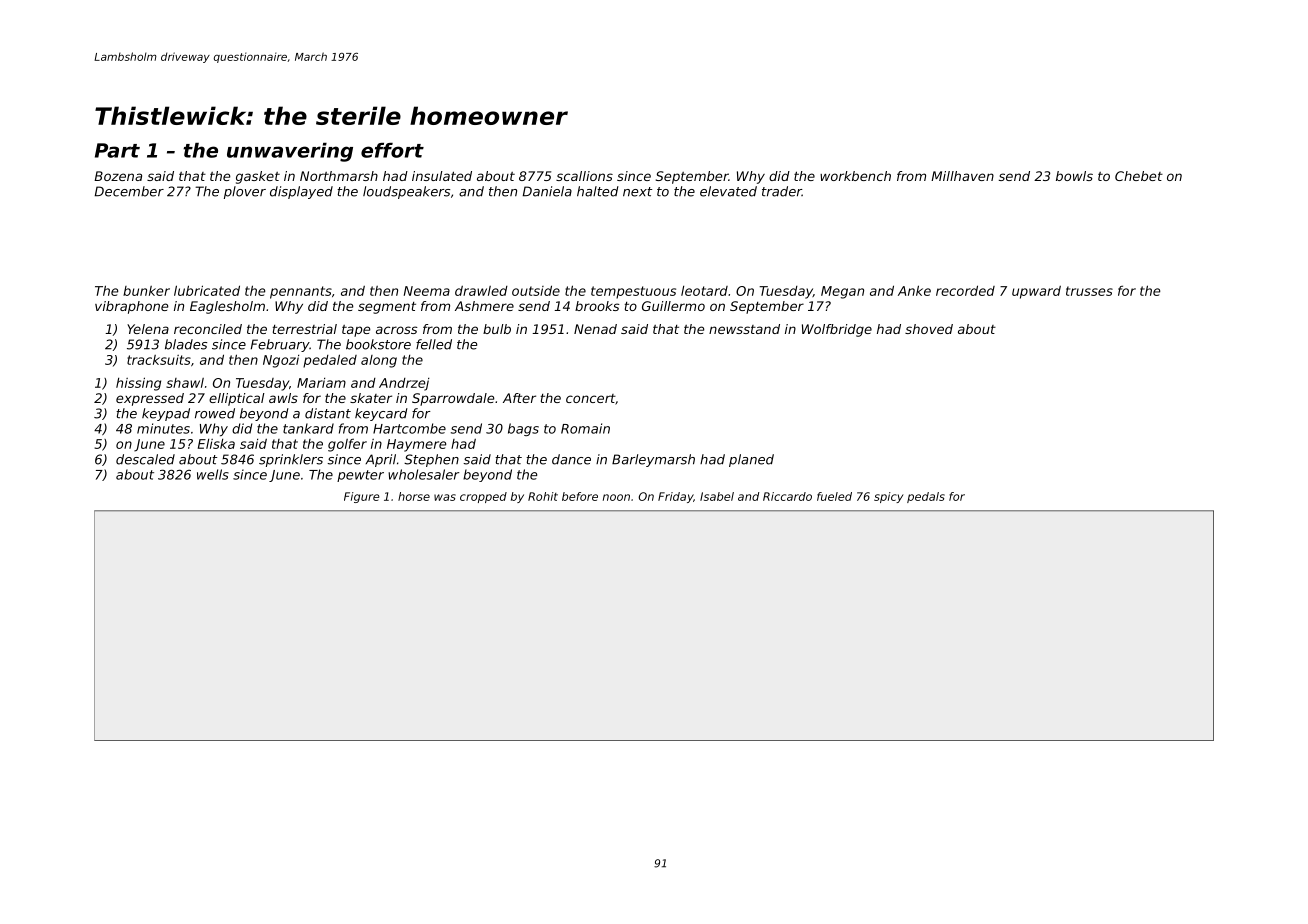 This image has height=924, width=1308. Describe the element at coordinates (423, 474) in the image. I see `wholesaler` at that location.
